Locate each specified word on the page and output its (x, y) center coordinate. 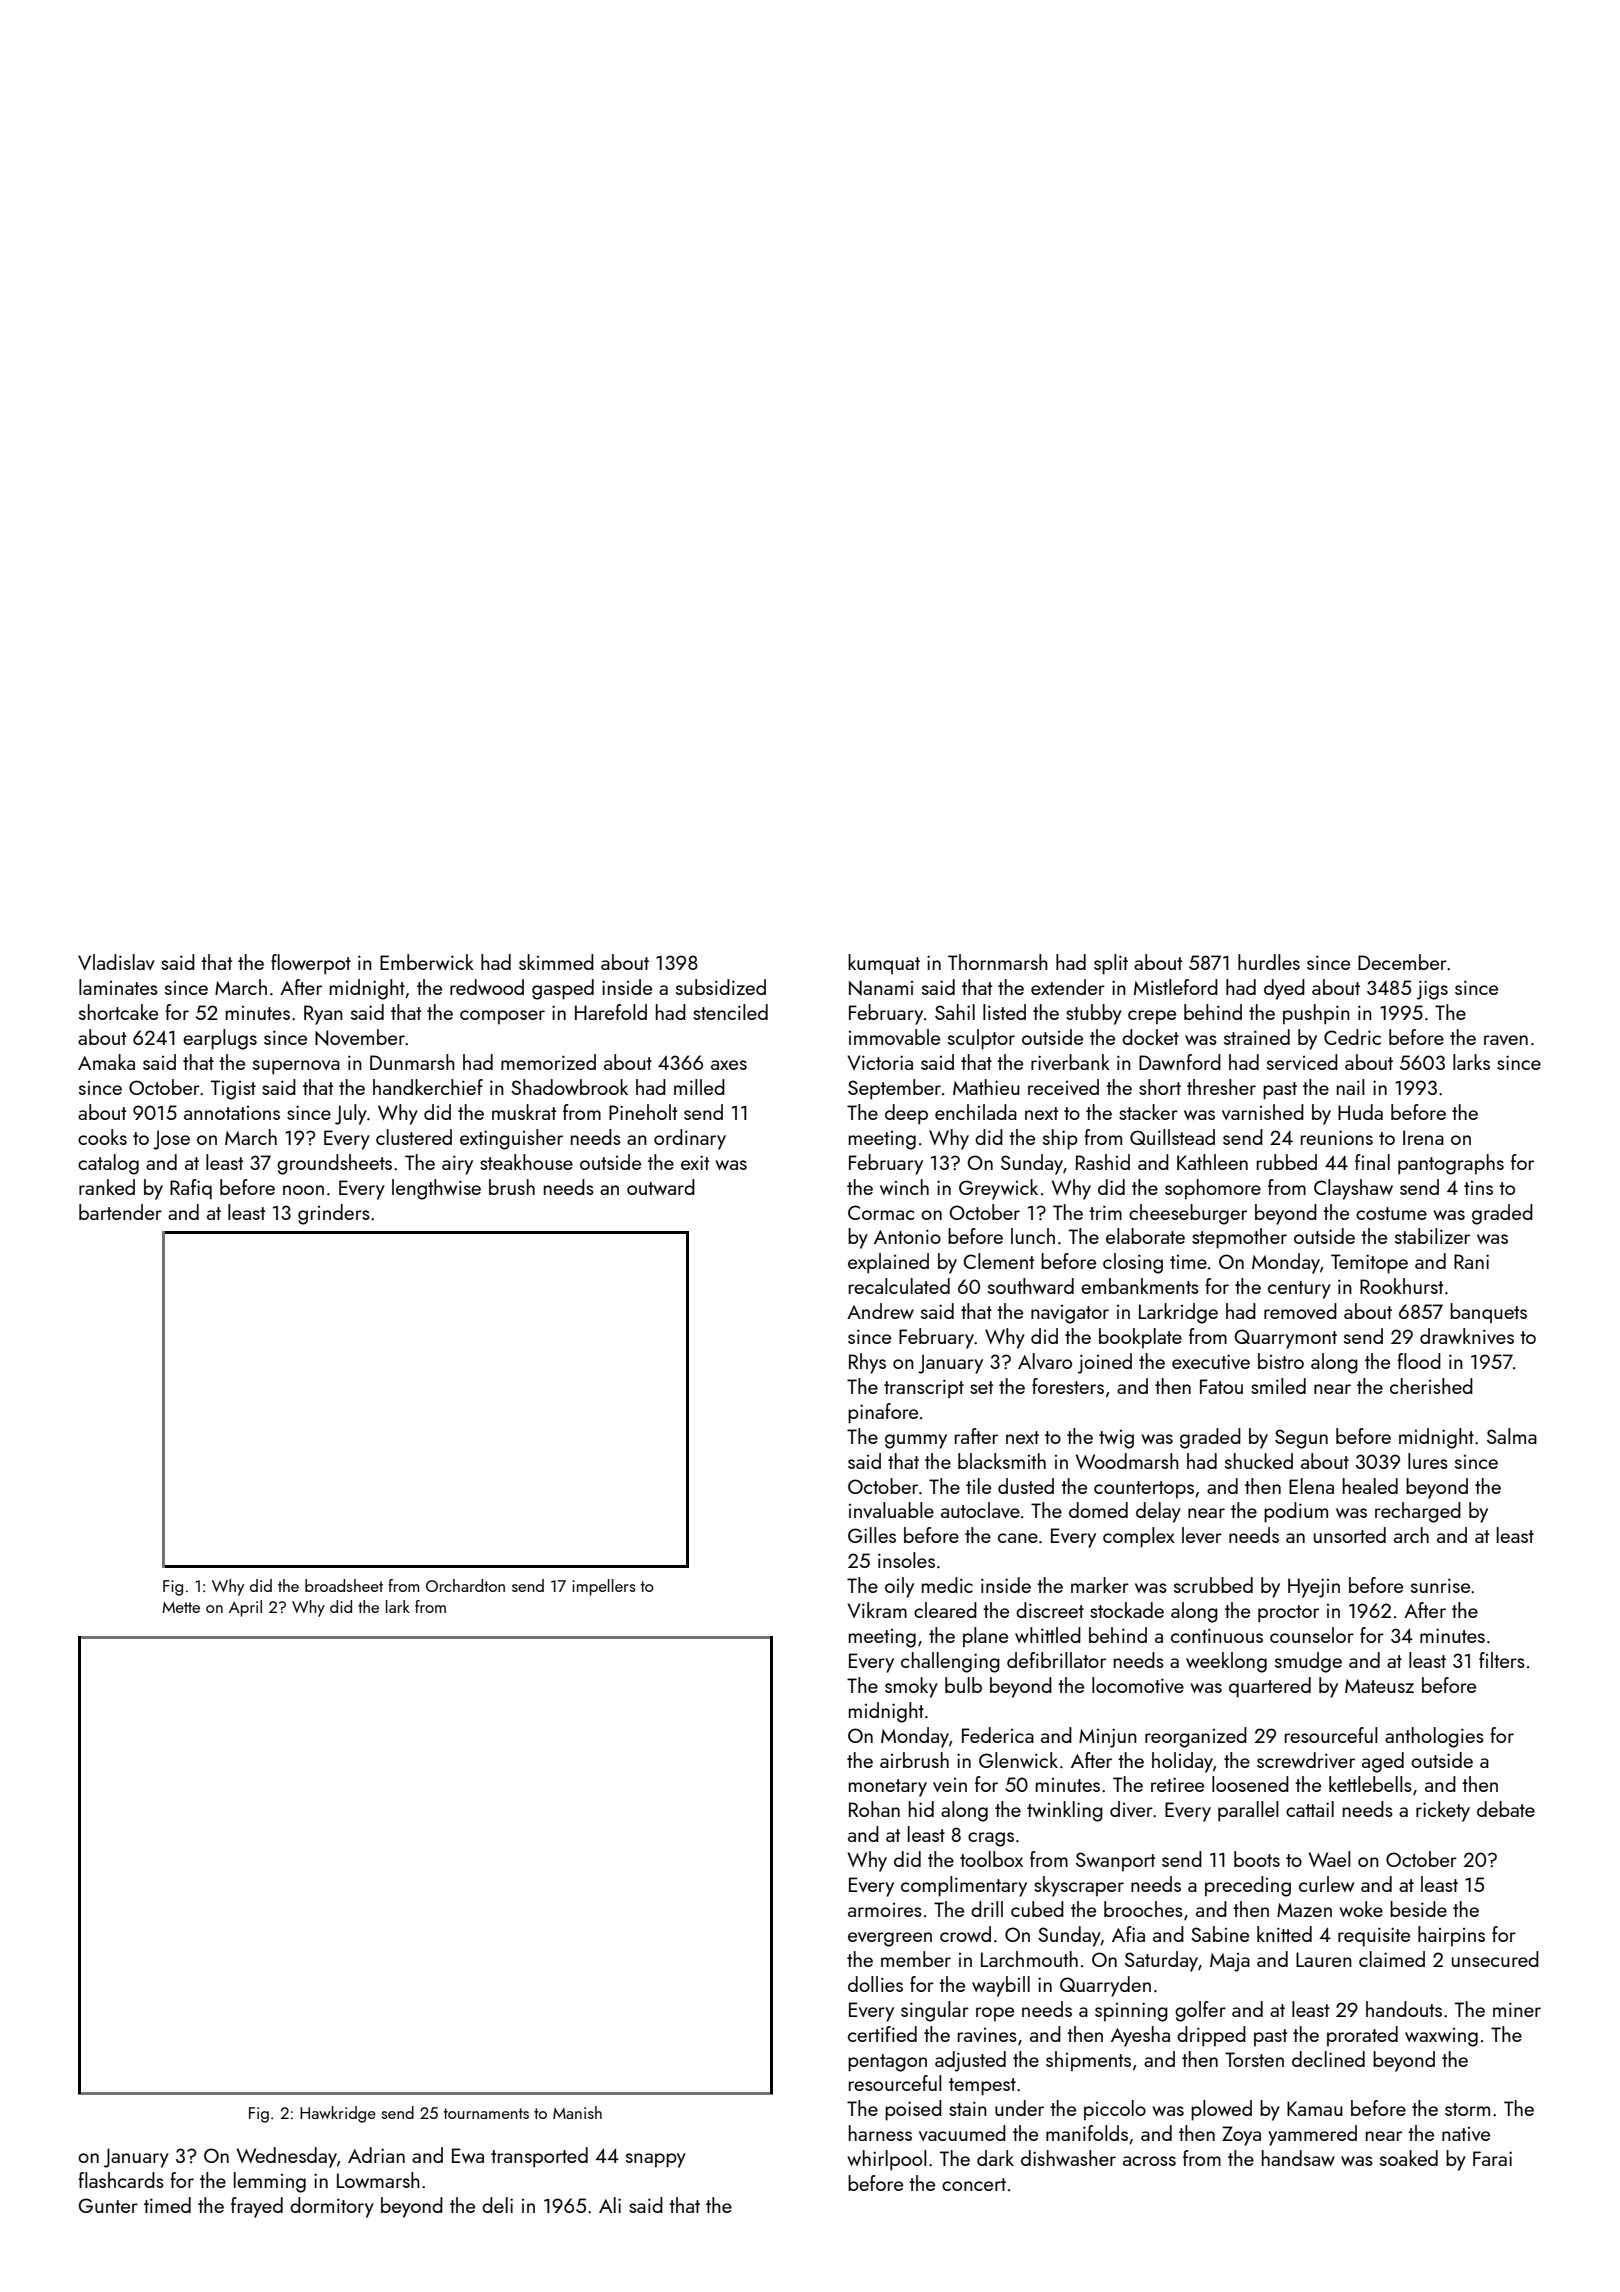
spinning (1131, 2012)
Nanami (881, 988)
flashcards (121, 2180)
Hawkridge (338, 2114)
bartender (120, 1212)
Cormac (881, 1212)
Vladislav (116, 962)
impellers (604, 1587)
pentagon (887, 2063)
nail (1351, 1087)
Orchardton (465, 1585)
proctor (1288, 1614)
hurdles (1269, 962)
